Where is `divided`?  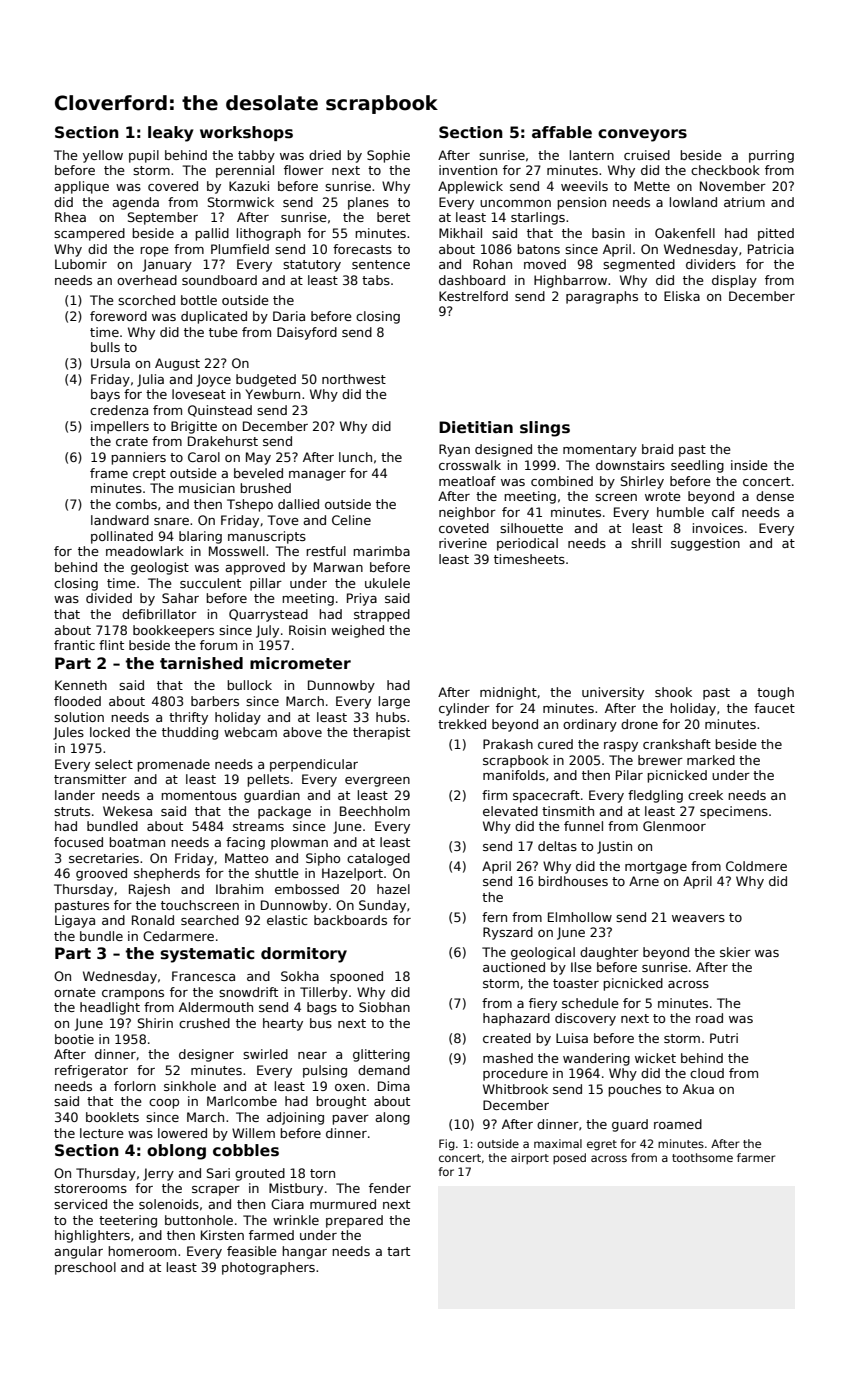 divided is located at coordinates (109, 598).
